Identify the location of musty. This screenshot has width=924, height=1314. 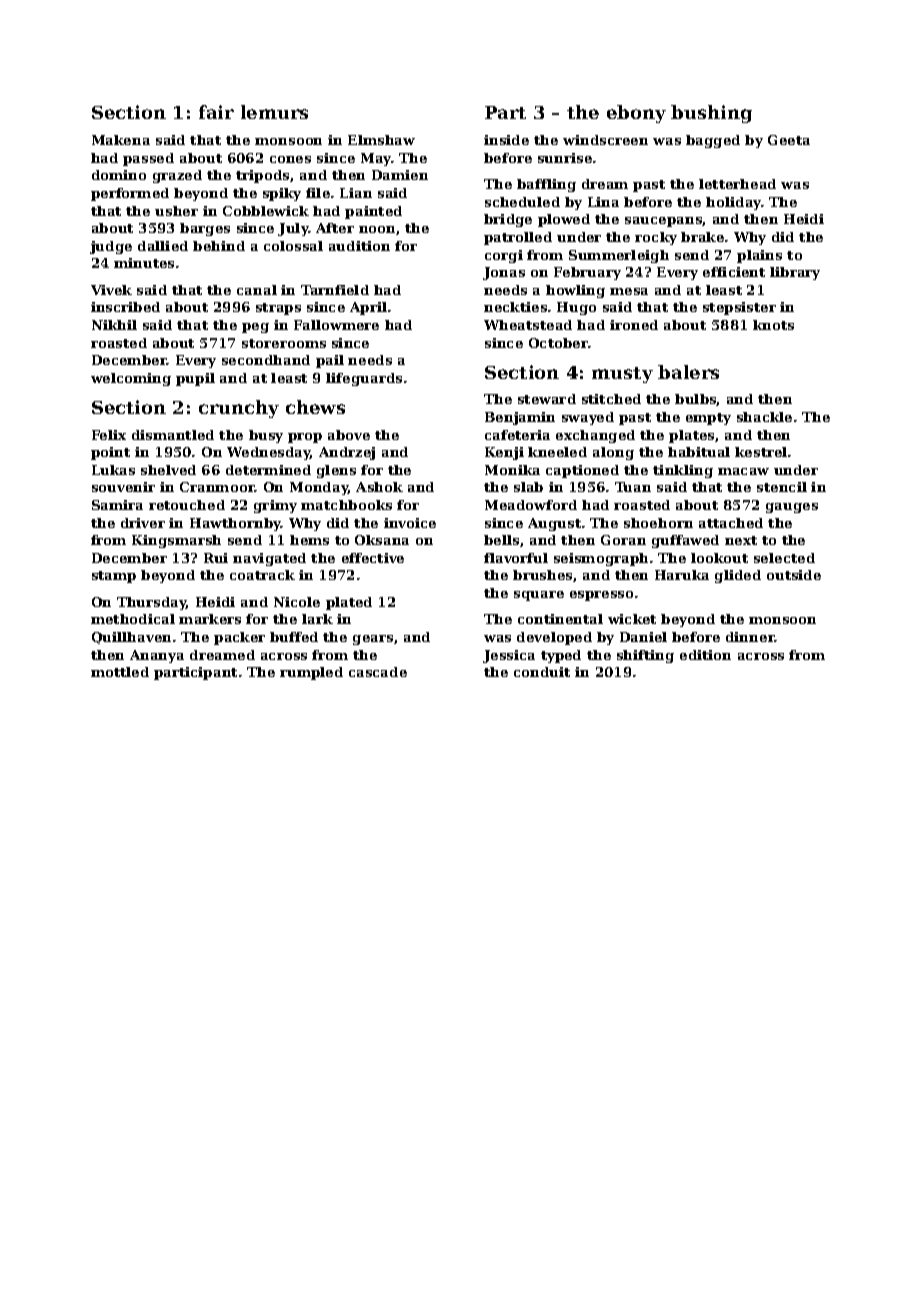
(622, 375).
